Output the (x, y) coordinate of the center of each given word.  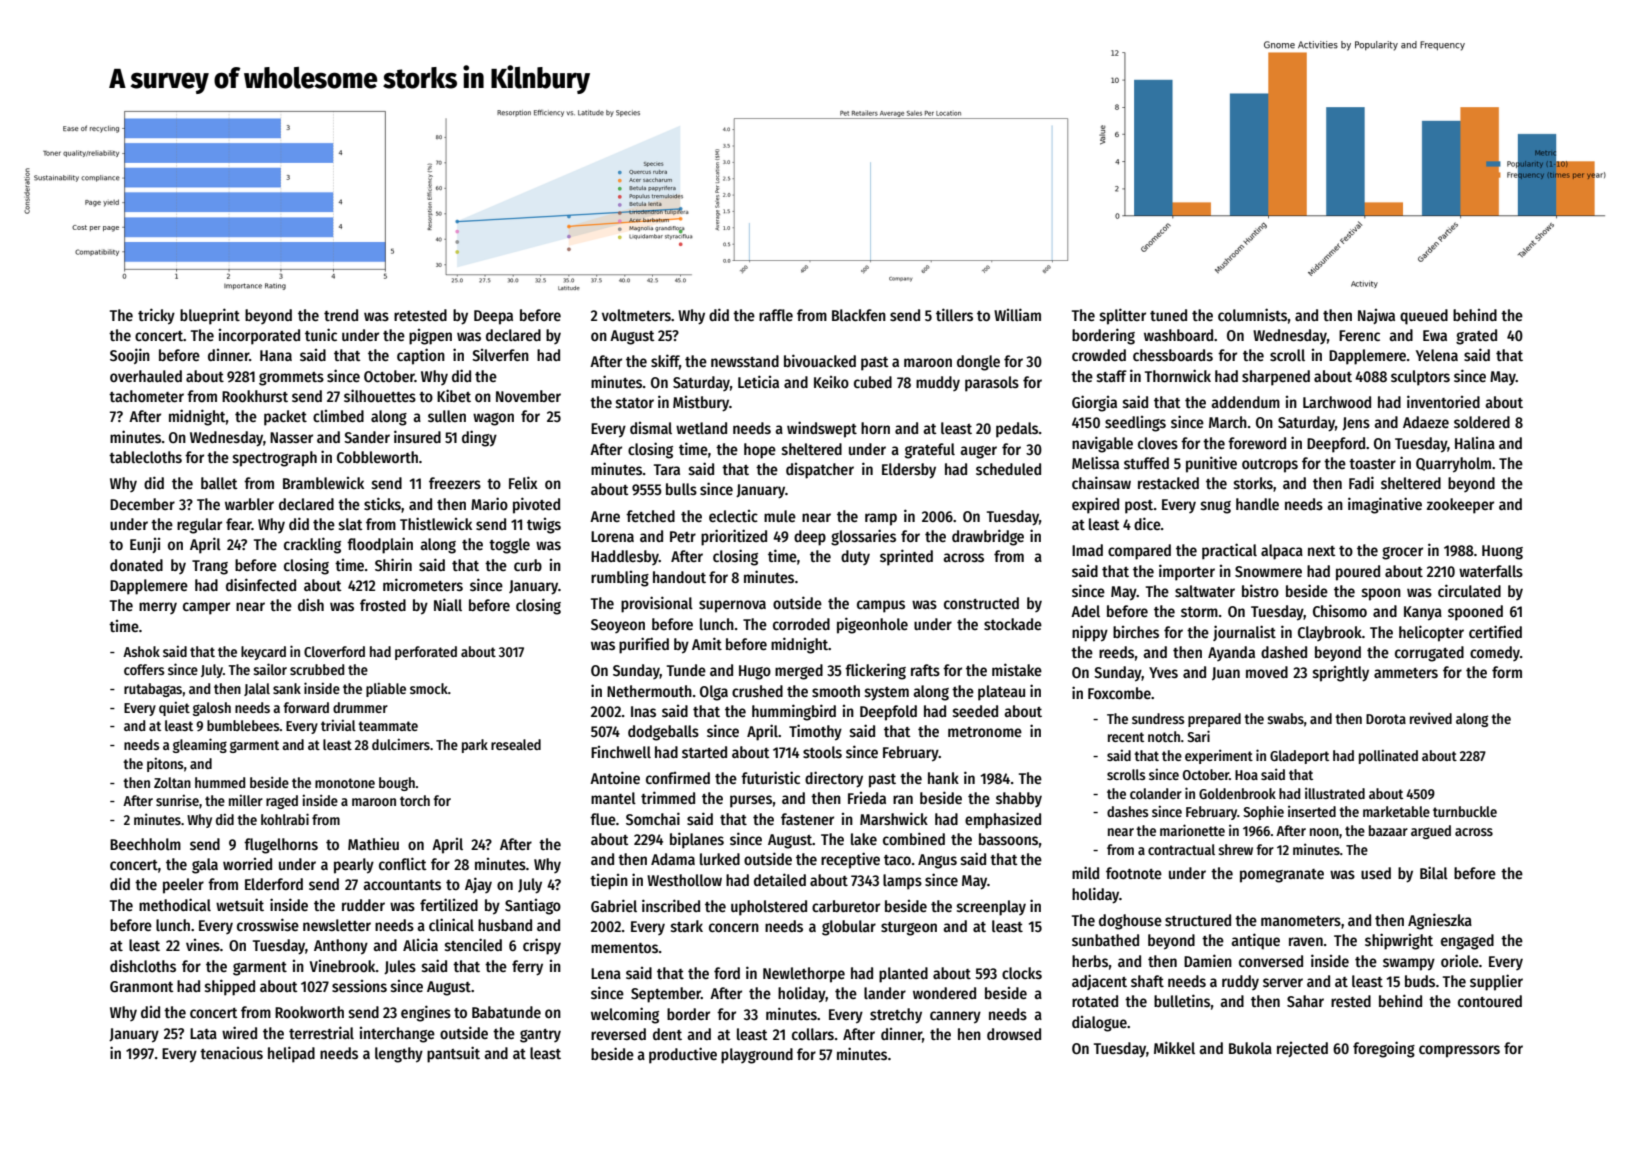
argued (1431, 832)
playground (757, 1056)
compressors (1459, 1051)
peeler (183, 886)
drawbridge (988, 537)
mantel (613, 798)
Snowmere (1268, 571)
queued (1424, 317)
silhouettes (380, 396)
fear (239, 524)
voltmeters (636, 315)
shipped (230, 987)
